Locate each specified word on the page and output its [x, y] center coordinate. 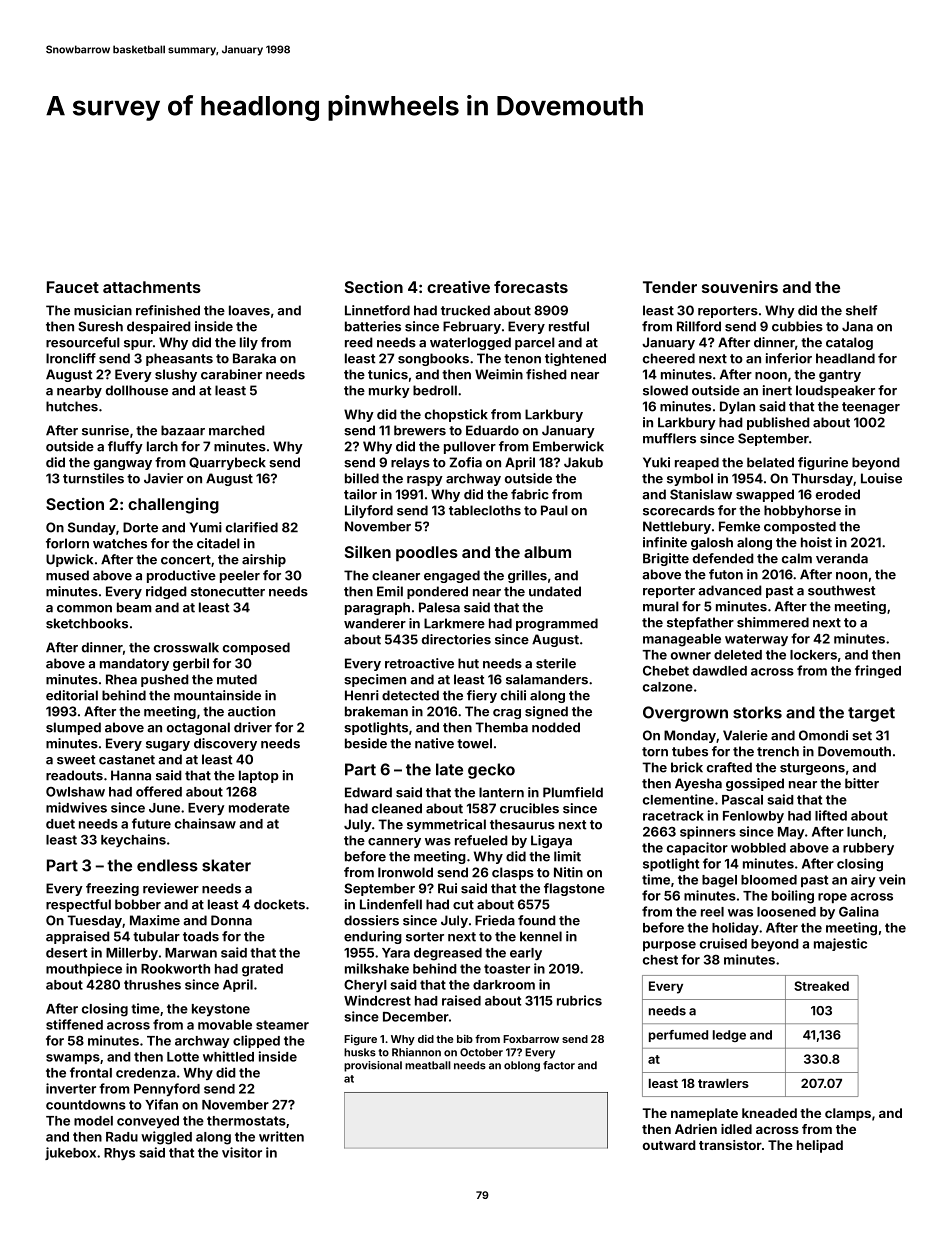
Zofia [465, 462]
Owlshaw [75, 792]
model [93, 1121]
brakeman [376, 711]
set [862, 736]
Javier [163, 478]
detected [410, 695]
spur [138, 345]
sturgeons [812, 769]
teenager [871, 408]
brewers [420, 430]
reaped [697, 463]
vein [892, 879]
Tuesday [94, 921]
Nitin [568, 872]
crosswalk [186, 647]
